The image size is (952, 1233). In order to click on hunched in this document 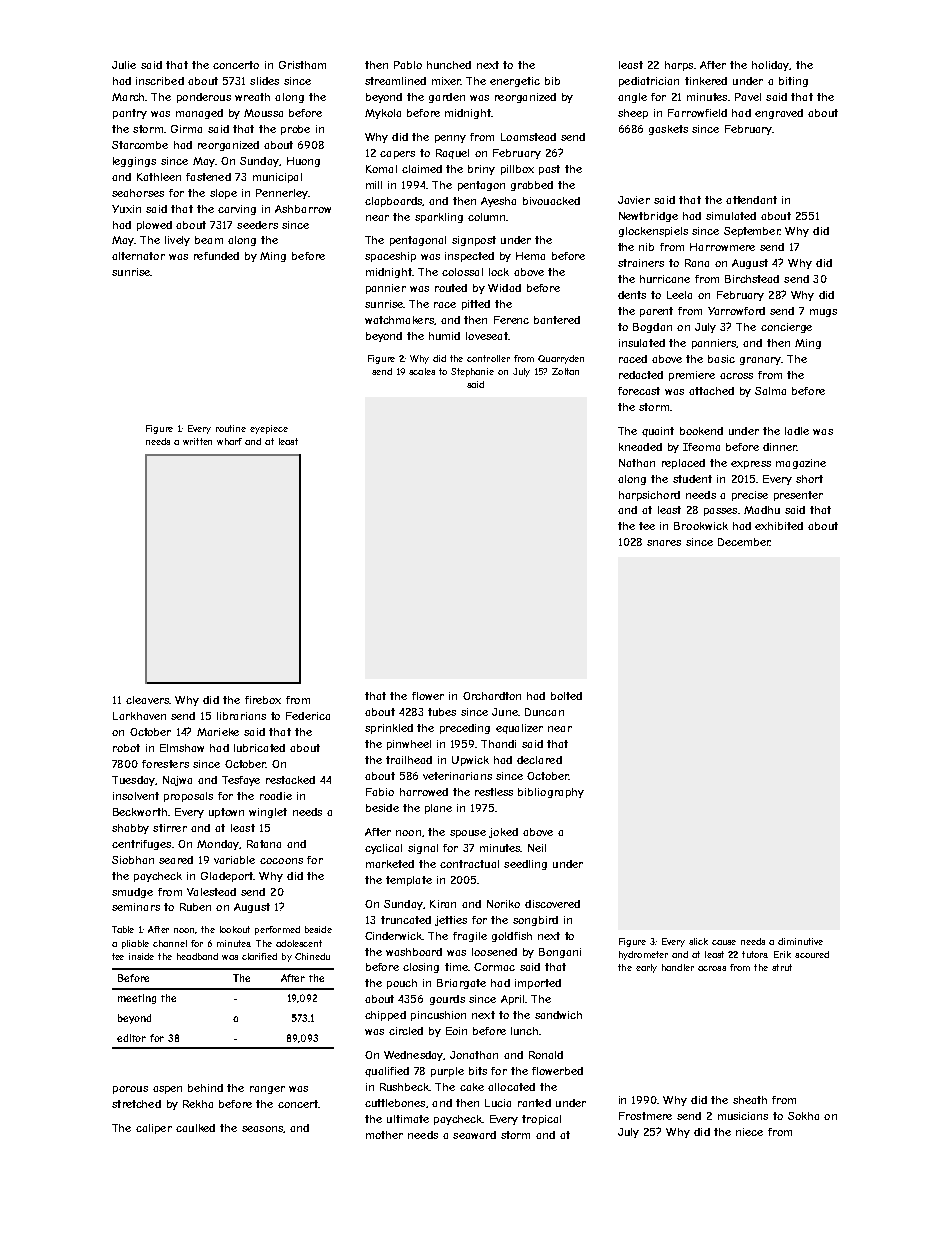, I will do `click(449, 65)`.
